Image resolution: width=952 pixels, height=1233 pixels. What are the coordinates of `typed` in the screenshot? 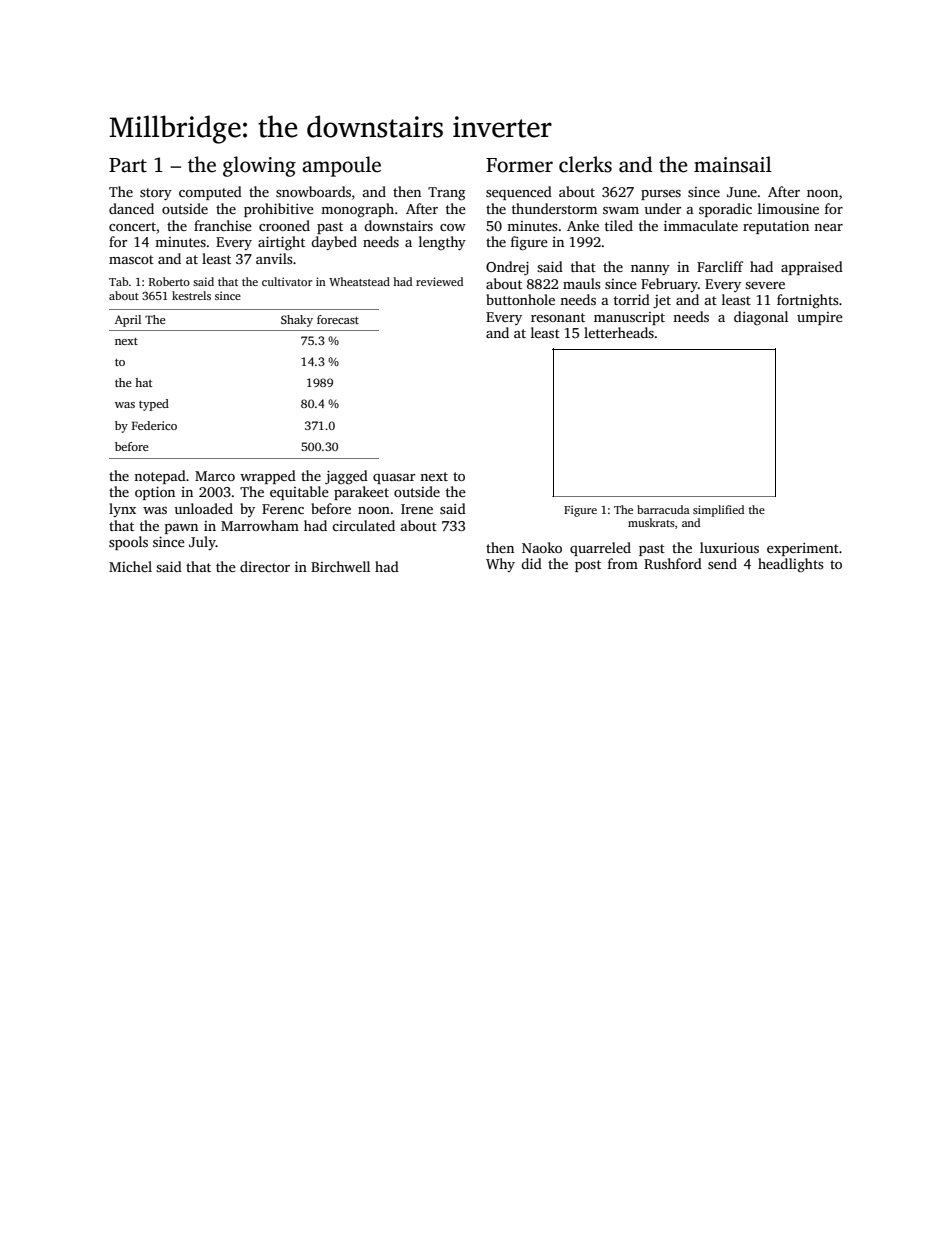 It's located at (154, 405).
